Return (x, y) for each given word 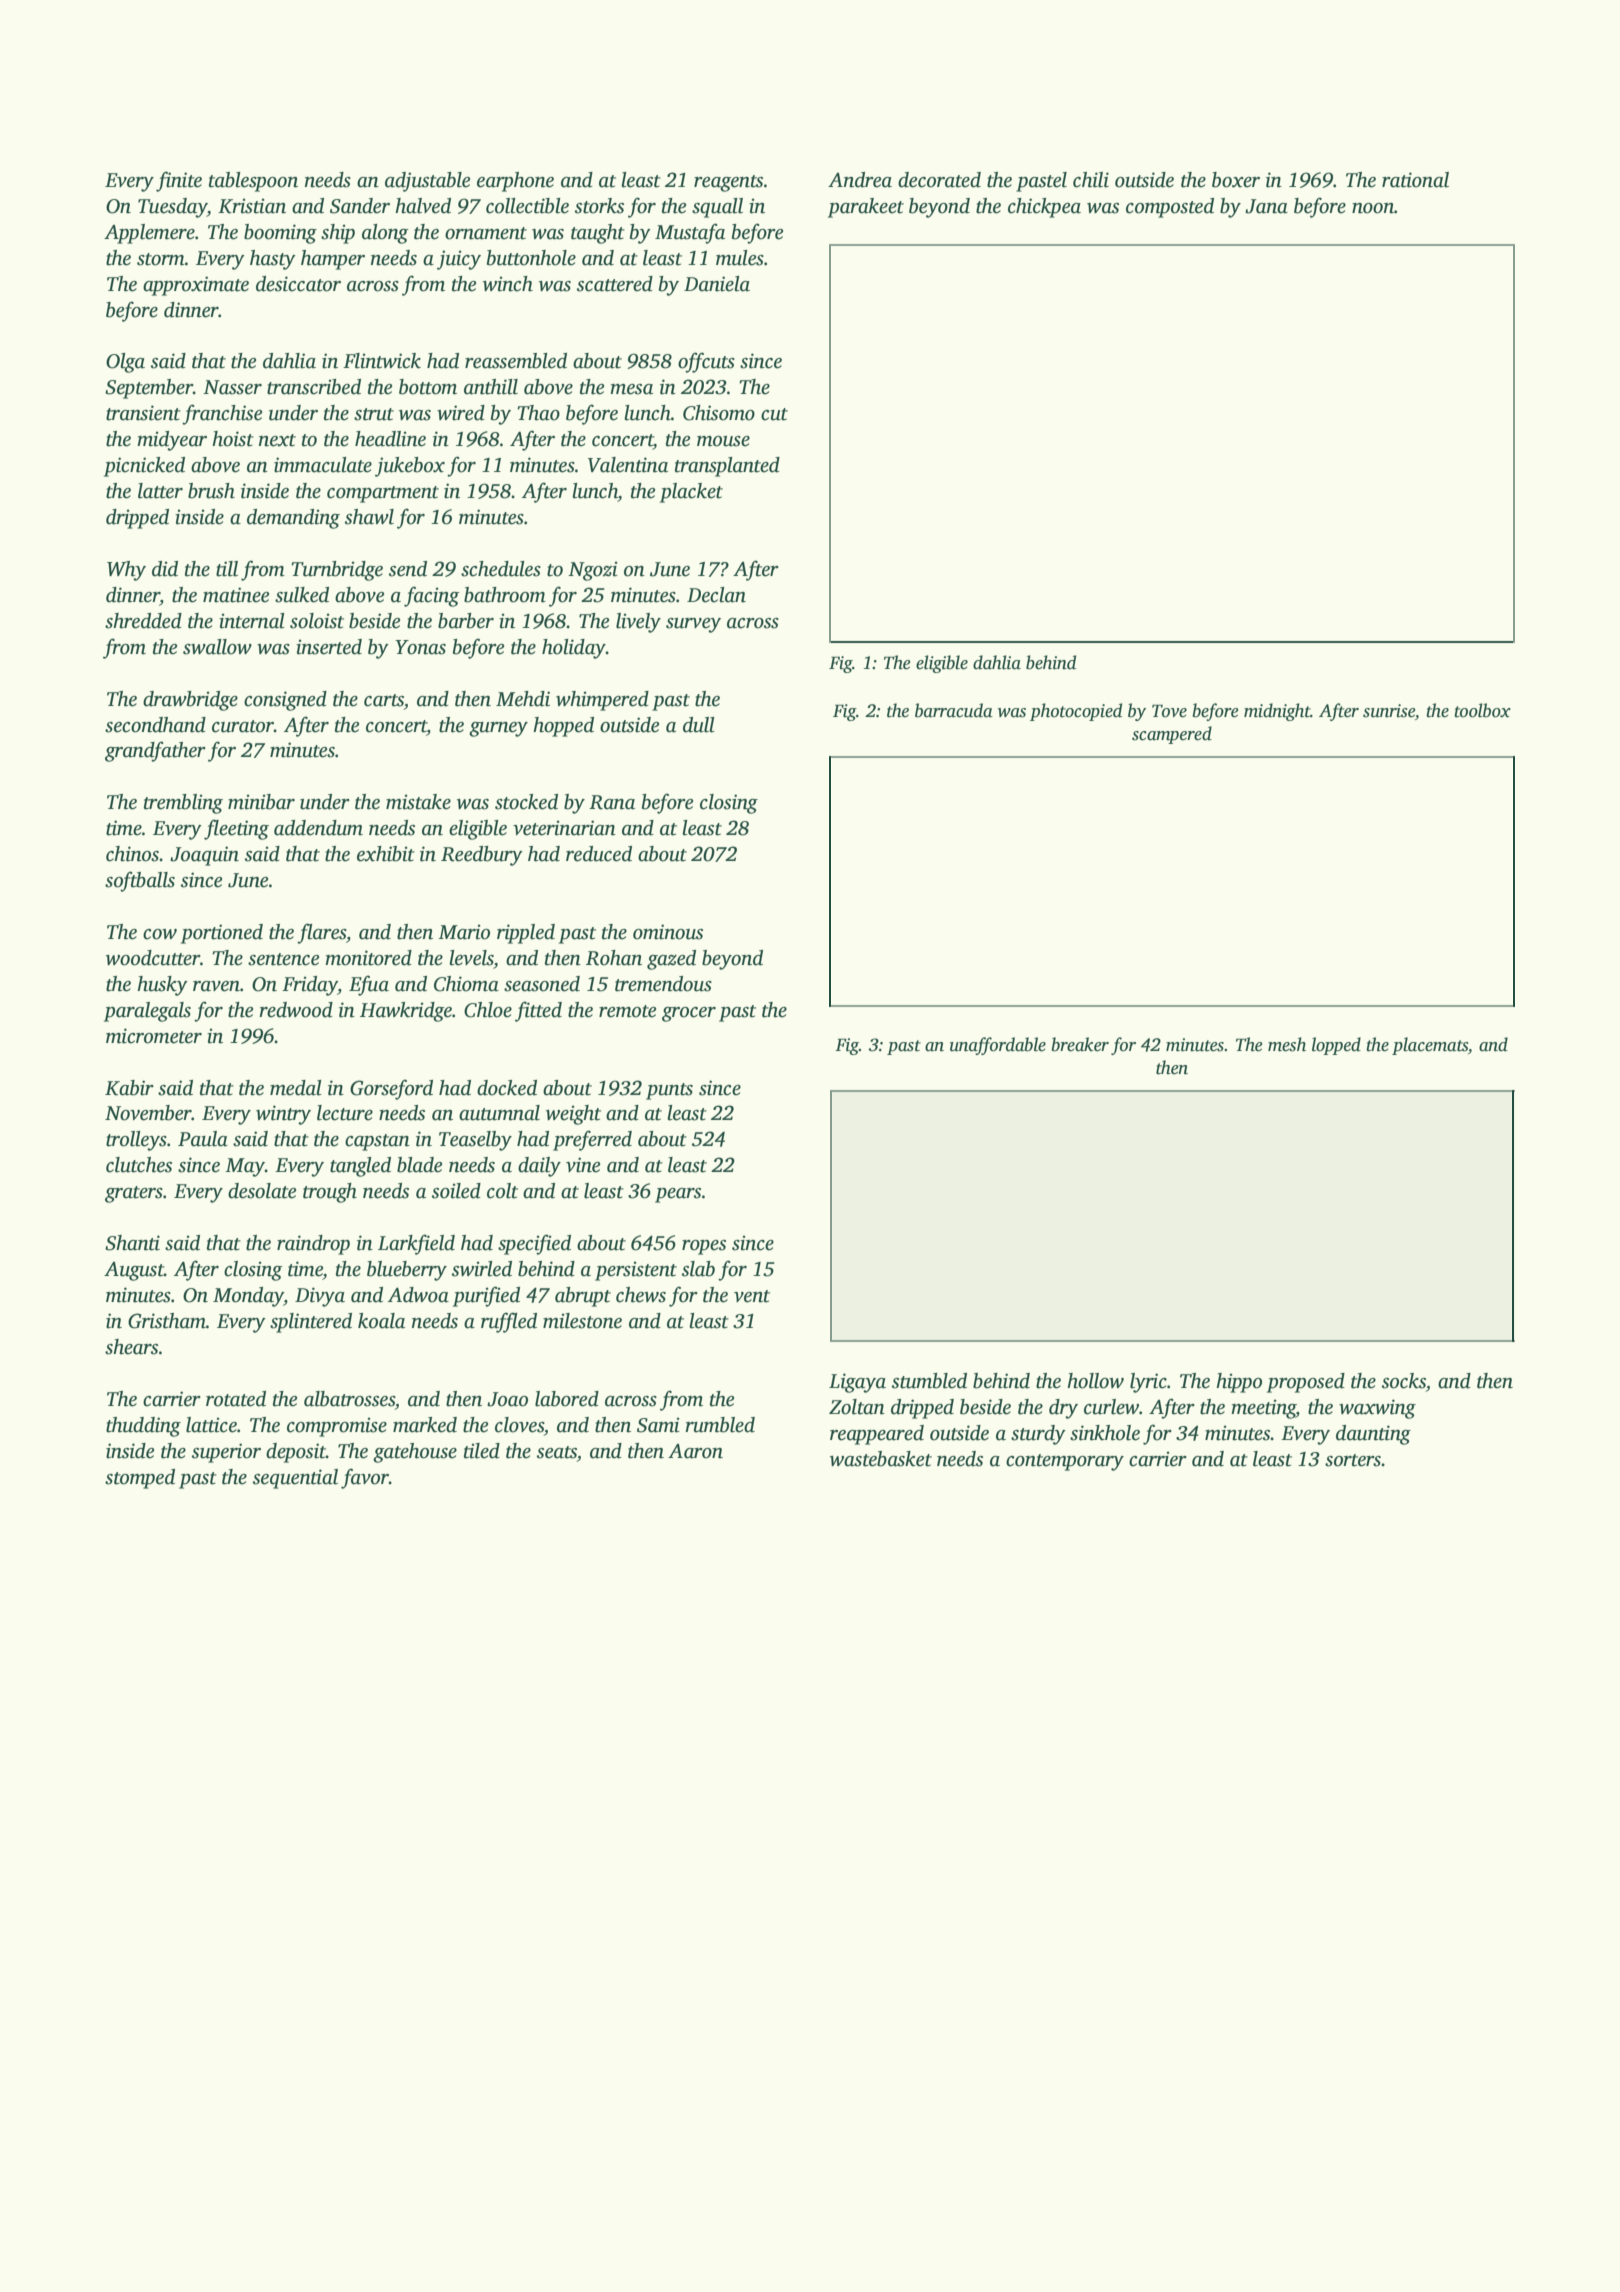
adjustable (427, 182)
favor (365, 1478)
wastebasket (881, 1459)
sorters (1353, 1460)
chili (1091, 180)
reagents (728, 183)
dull (699, 725)
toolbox (1482, 710)
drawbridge (190, 701)
